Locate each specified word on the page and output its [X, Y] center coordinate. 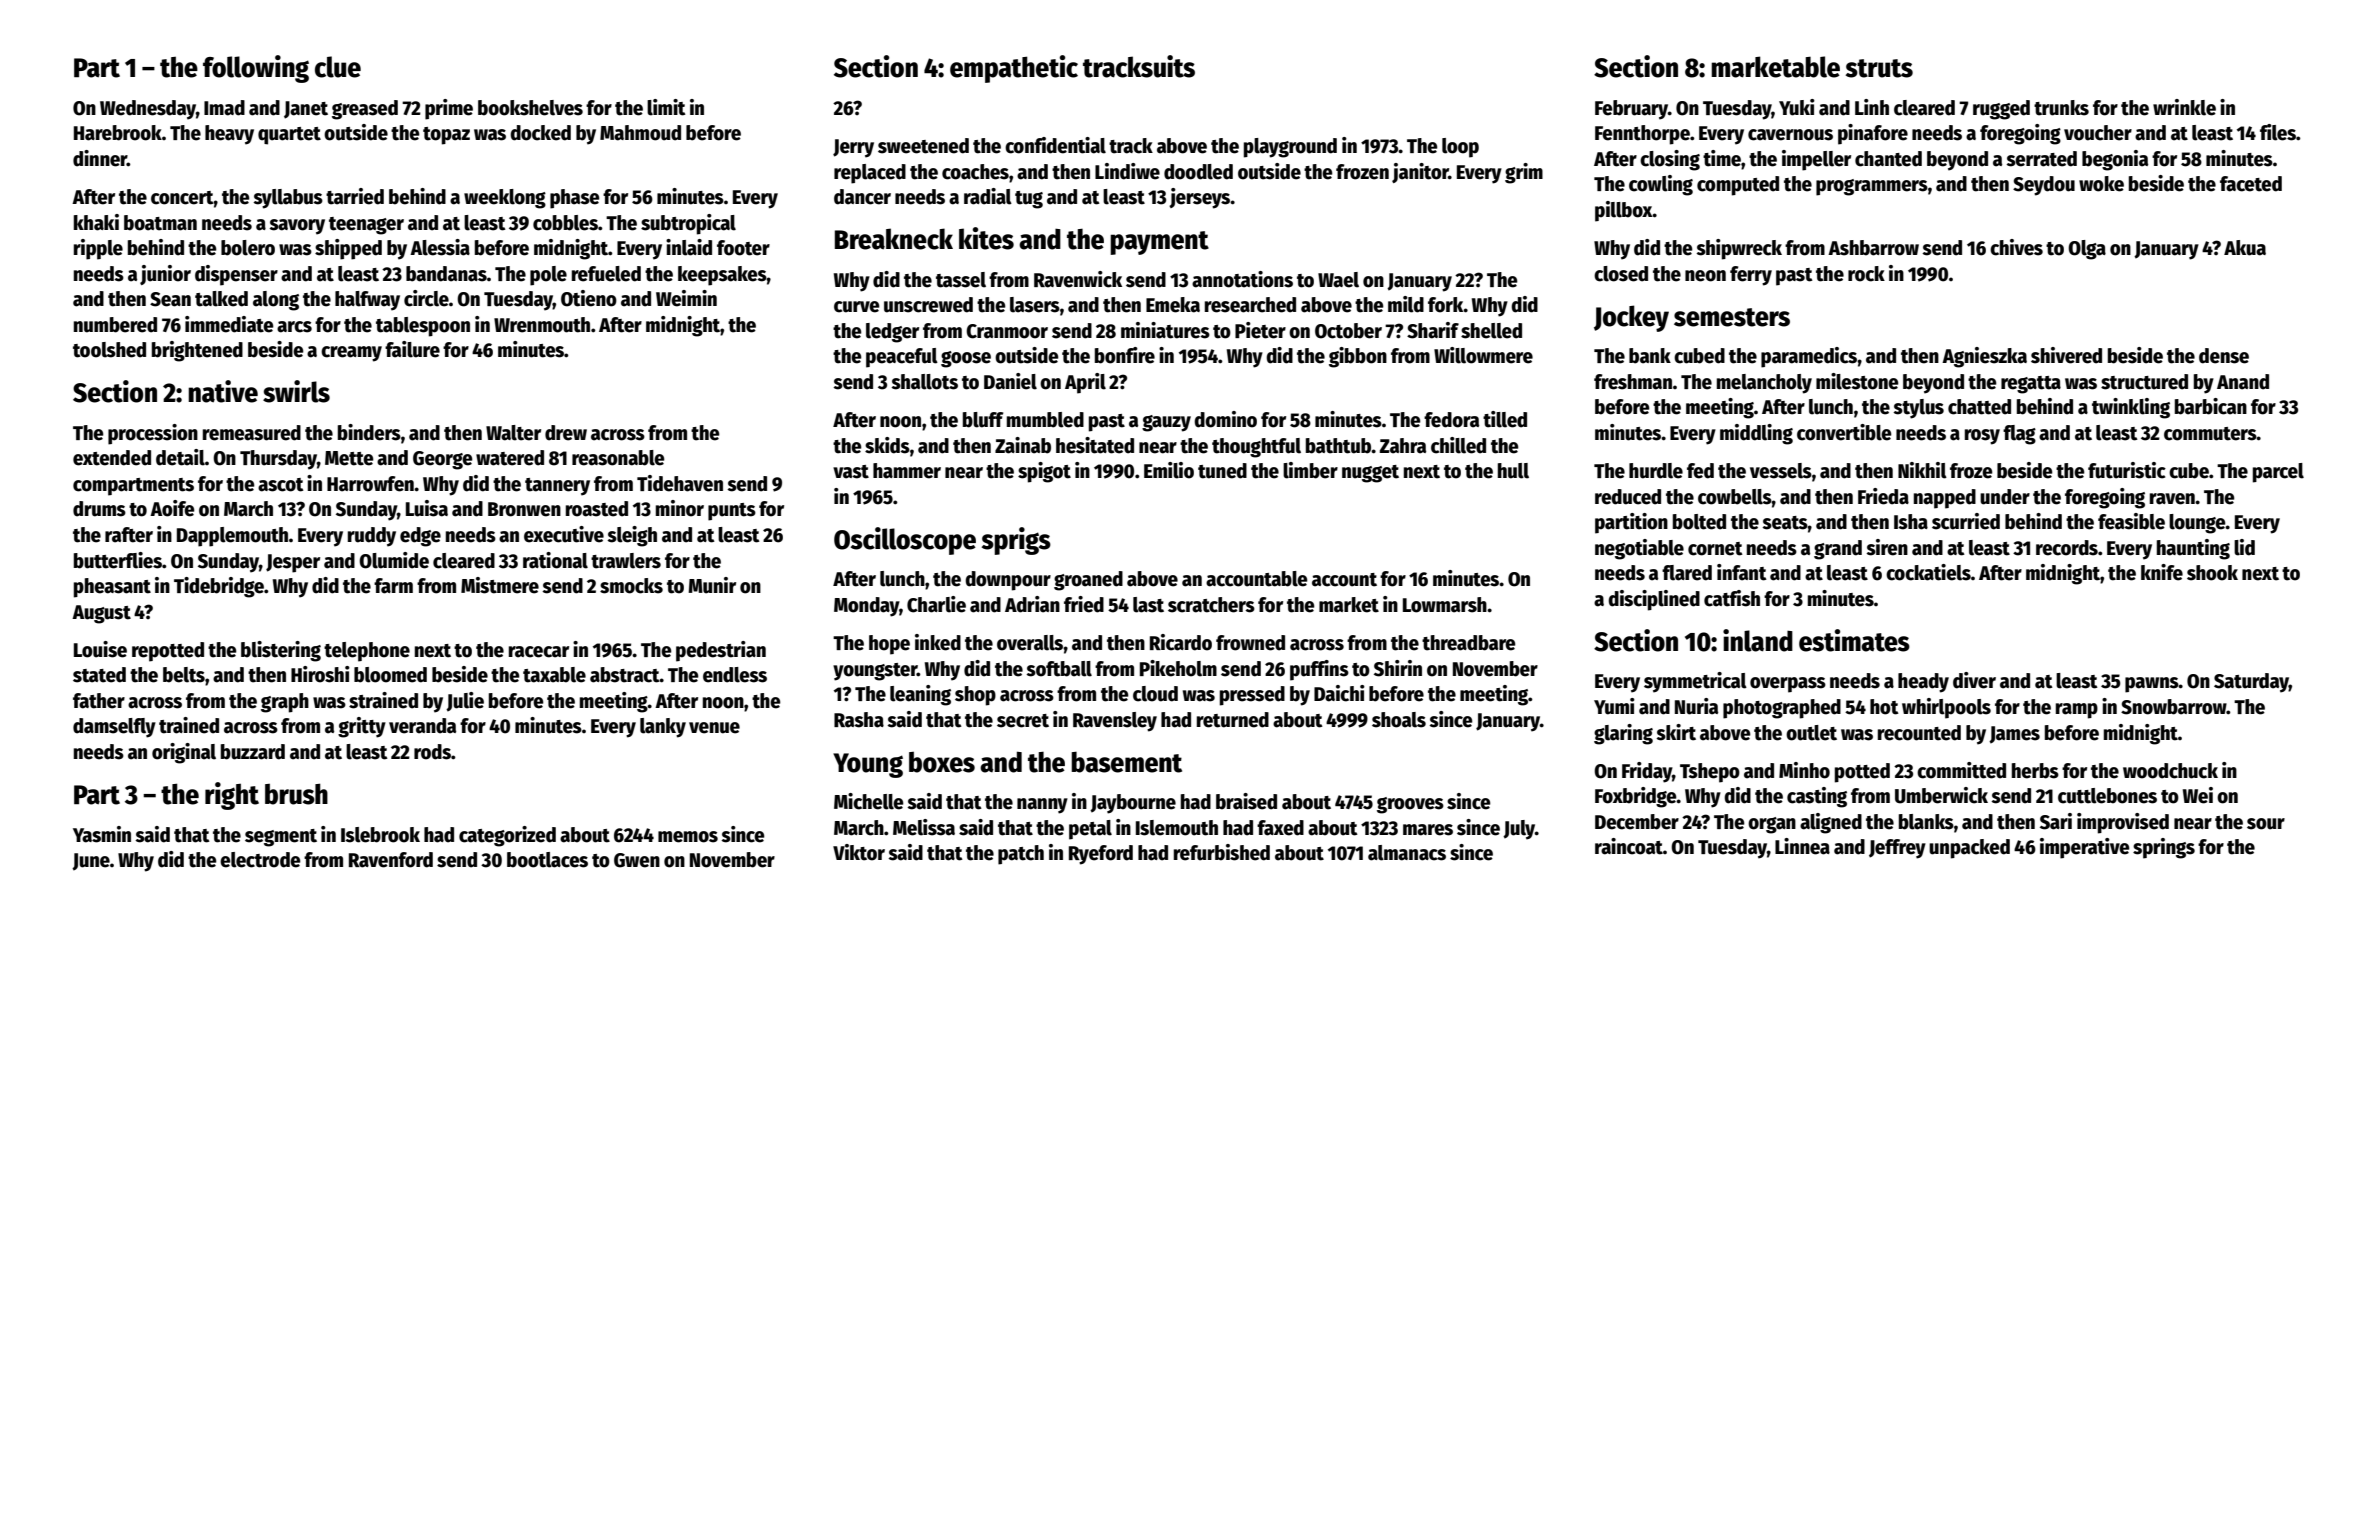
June [91, 862]
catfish [1732, 598]
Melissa [924, 827]
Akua [2245, 248]
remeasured [252, 433]
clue [338, 67]
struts [1879, 68]
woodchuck [2170, 771]
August [101, 614]
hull [1513, 471]
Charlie [936, 604]
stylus [1918, 409]
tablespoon [423, 327]
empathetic [1014, 69]
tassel [961, 280]
